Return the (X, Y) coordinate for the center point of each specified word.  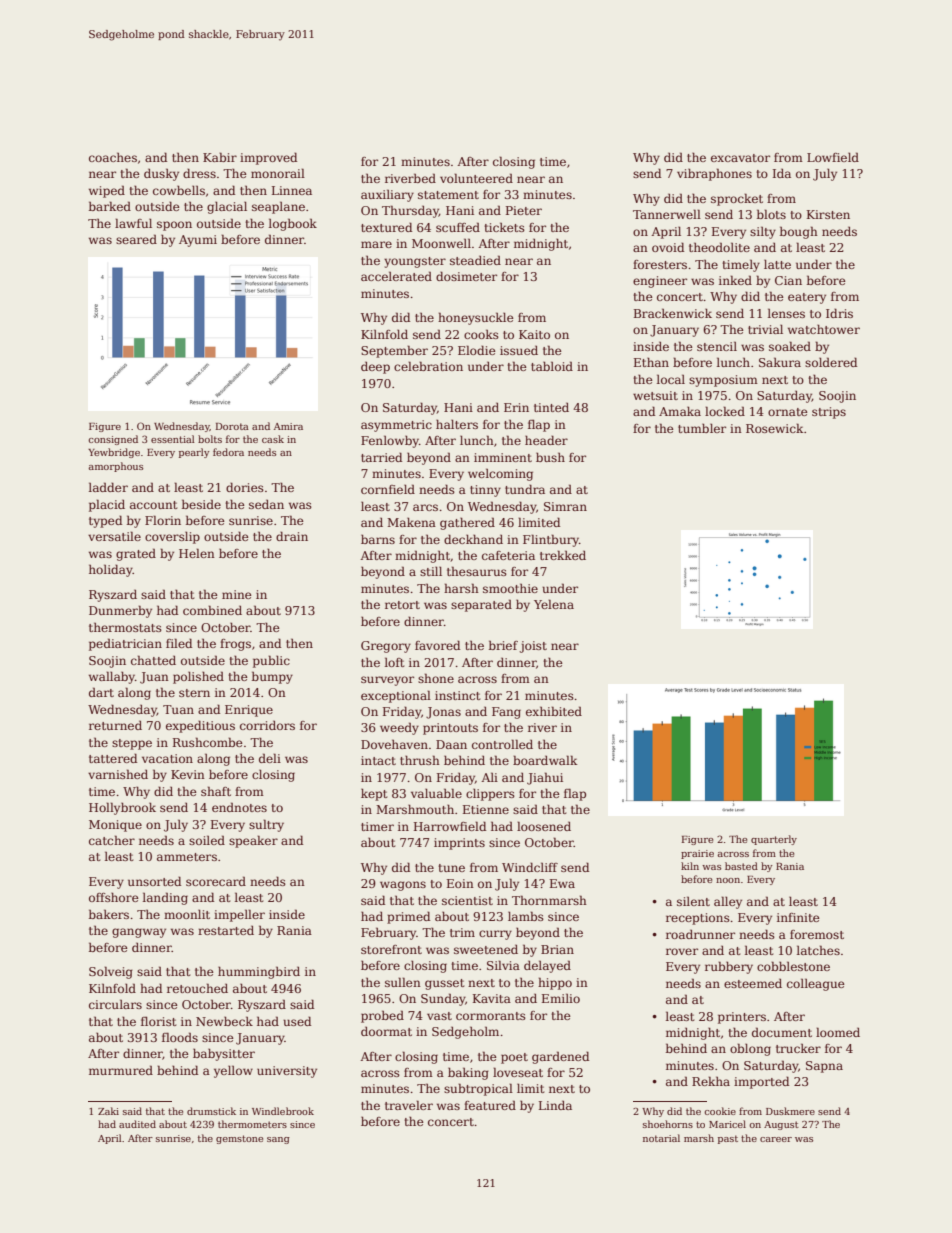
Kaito (534, 334)
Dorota (232, 426)
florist (158, 1021)
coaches (113, 157)
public (271, 661)
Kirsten (828, 214)
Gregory (386, 647)
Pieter (524, 210)
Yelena (554, 604)
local (671, 379)
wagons (403, 886)
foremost (817, 934)
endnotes (239, 807)
